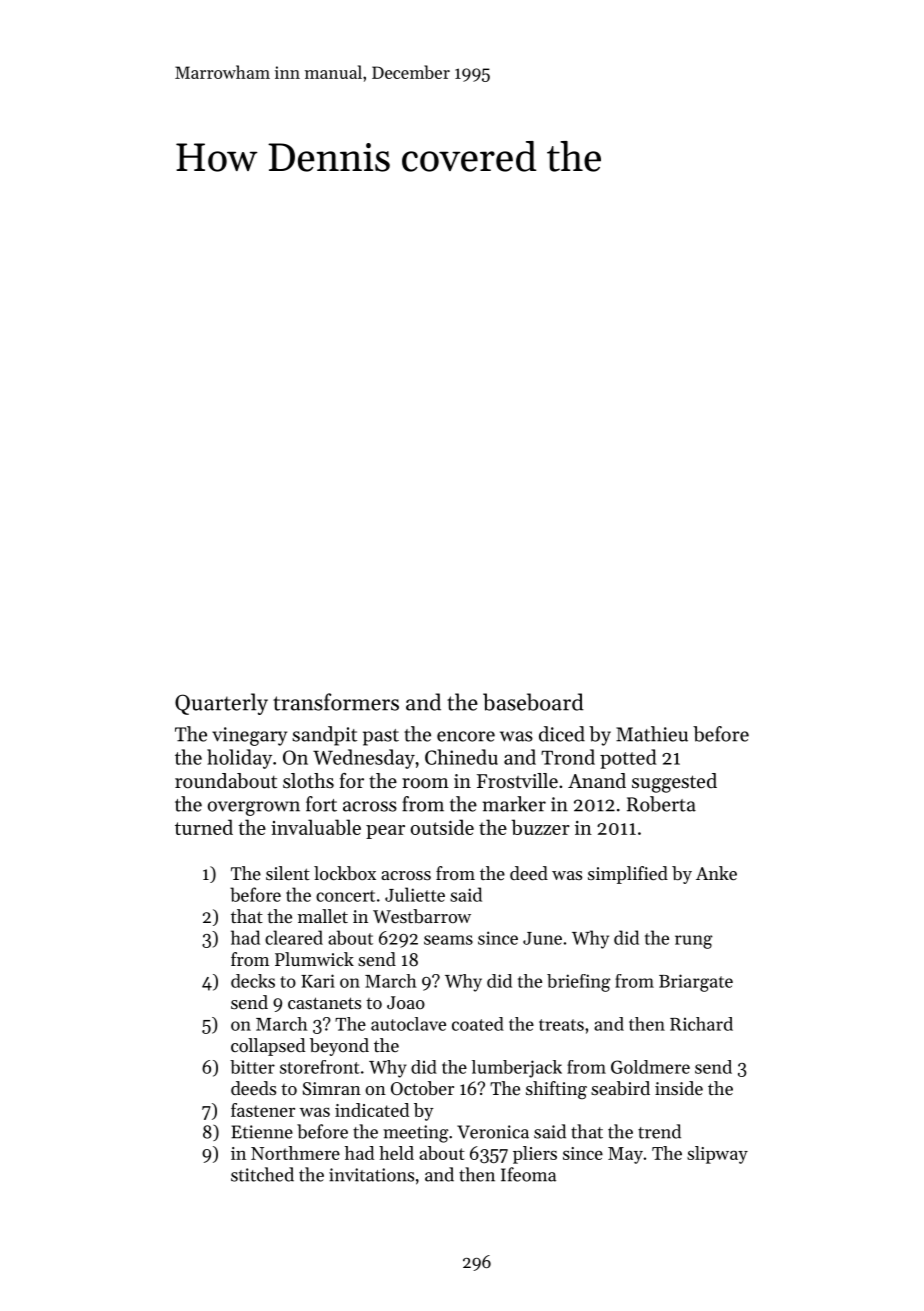 The width and height of the document is (924, 1311). What do you see at coordinates (308, 781) in the document?
I see `sloths` at bounding box center [308, 781].
